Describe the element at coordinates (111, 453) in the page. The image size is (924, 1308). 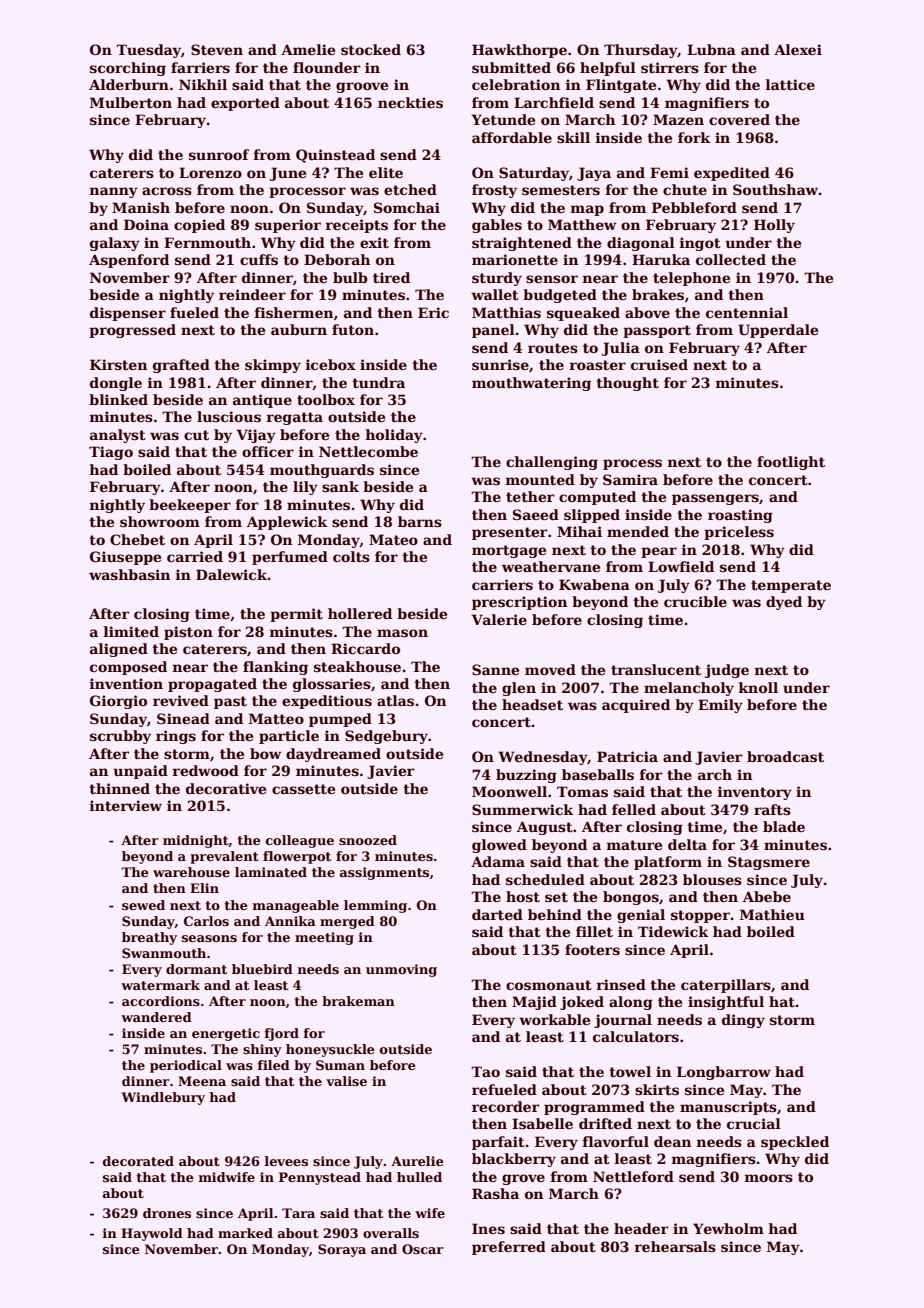
I see `Tiago` at that location.
